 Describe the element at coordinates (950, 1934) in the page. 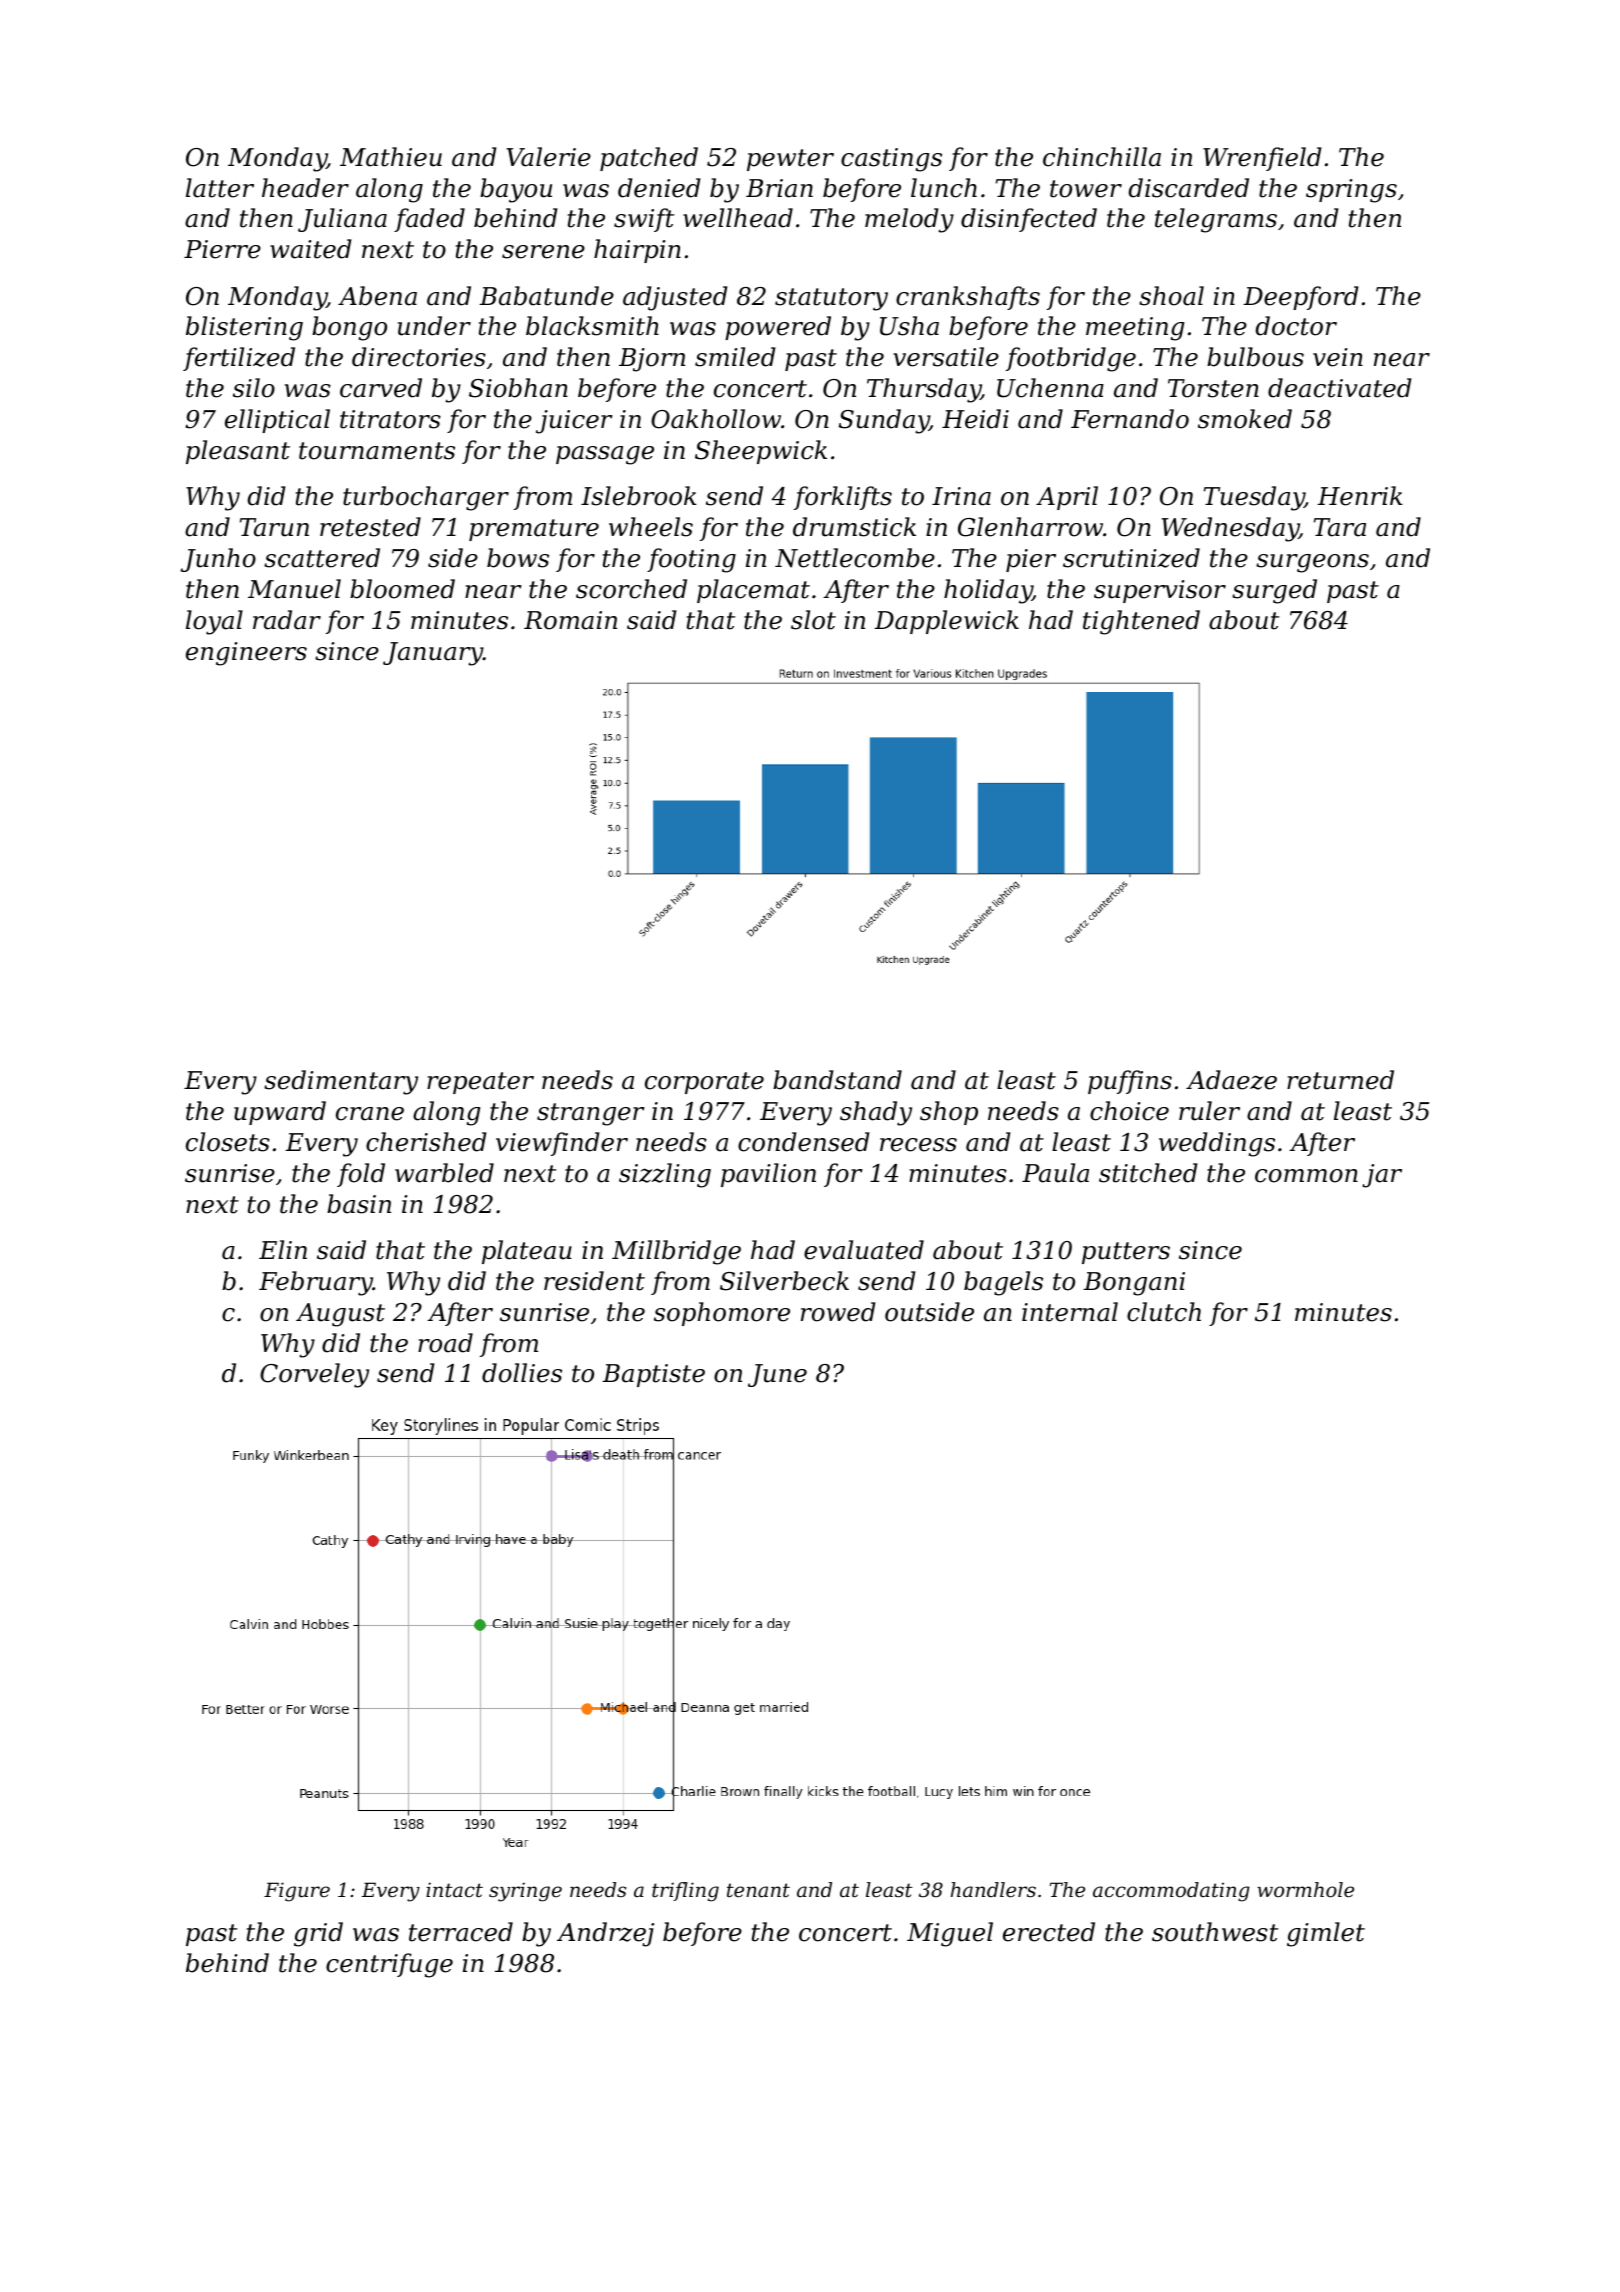

I see `Miguel` at that location.
